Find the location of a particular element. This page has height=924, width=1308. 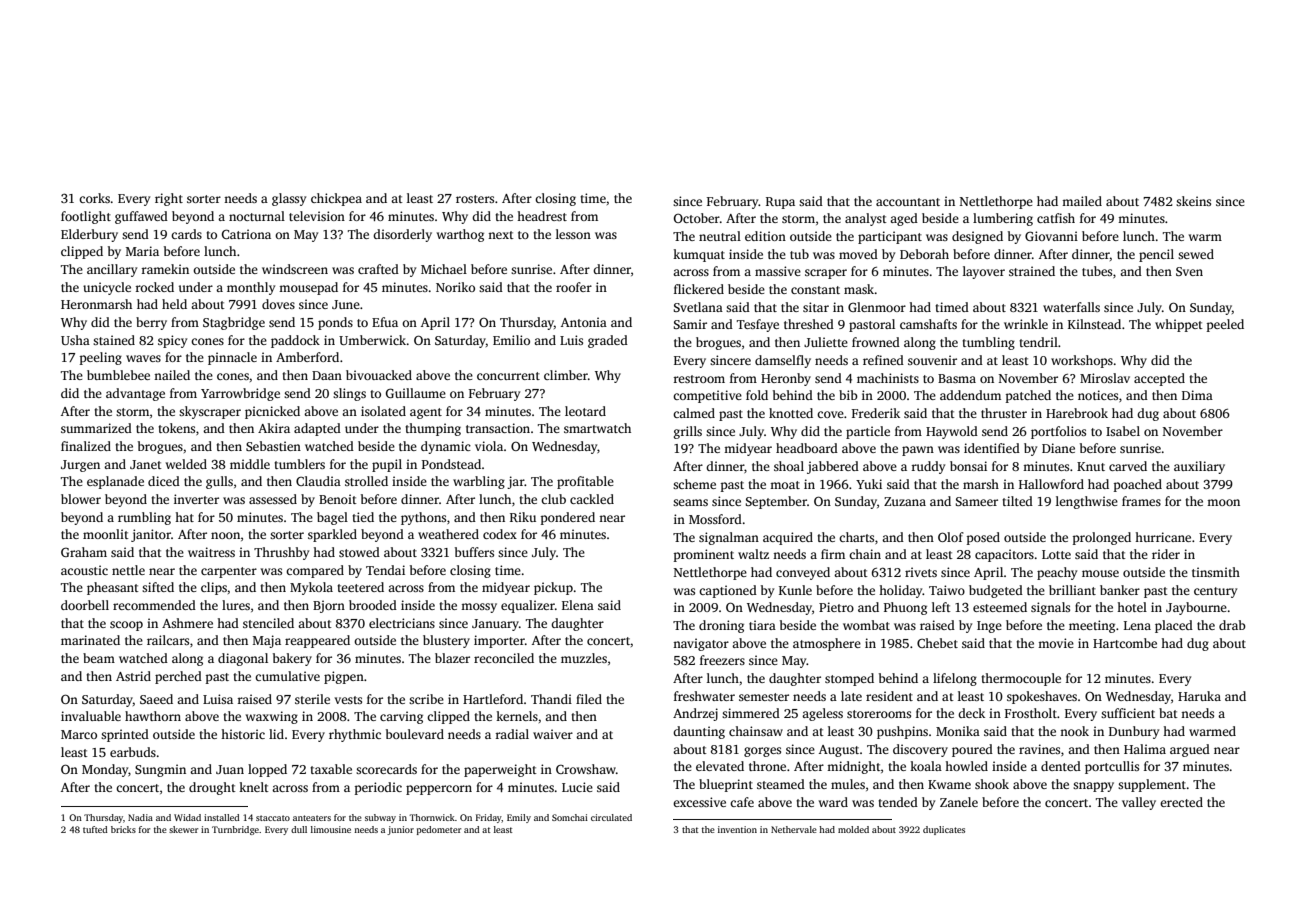

Sameer is located at coordinates (976, 501).
